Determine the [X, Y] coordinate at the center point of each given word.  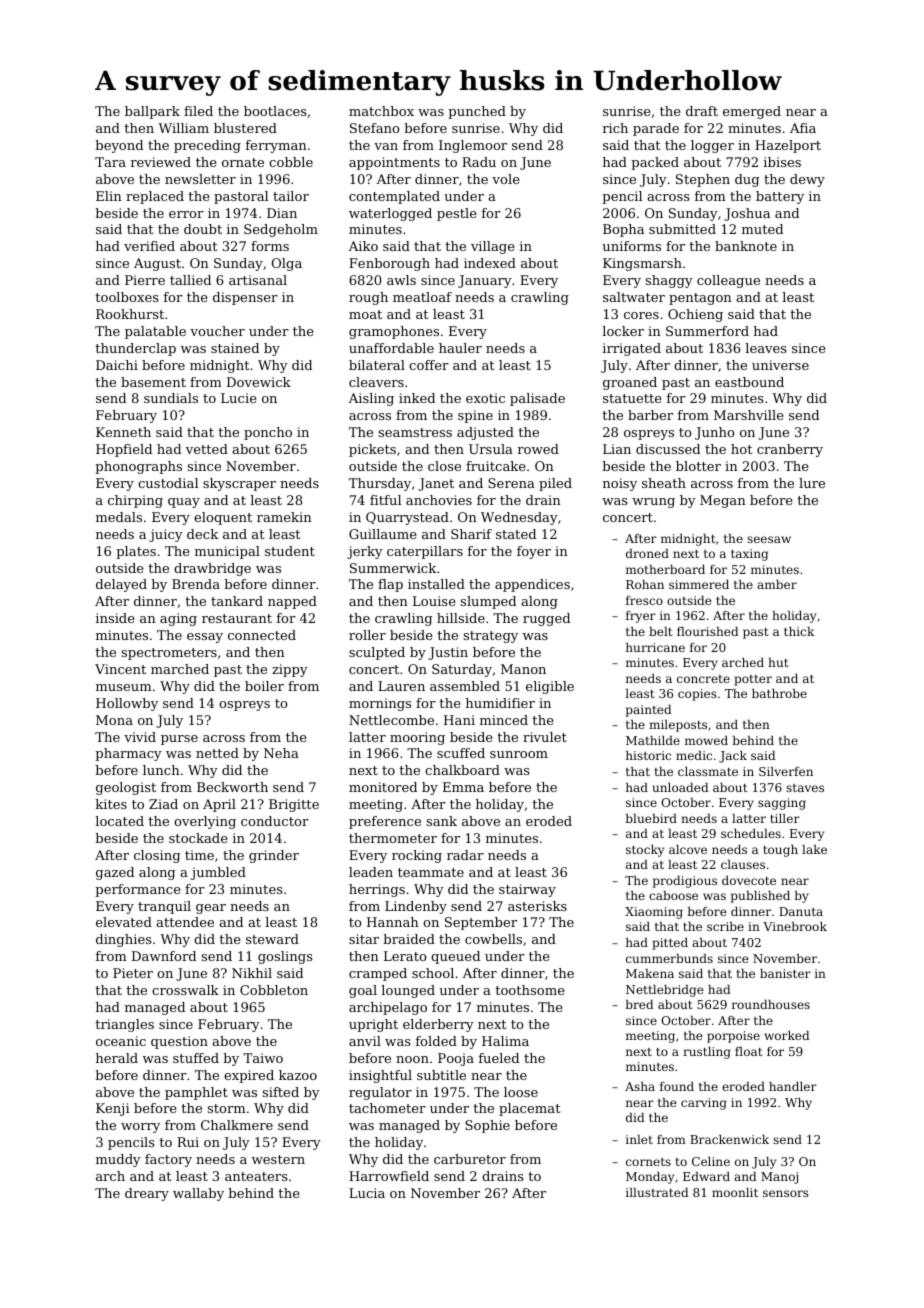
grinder [274, 856]
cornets [648, 1162]
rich [615, 128]
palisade [537, 399]
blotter [698, 466]
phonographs [138, 467]
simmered [699, 584]
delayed [121, 585]
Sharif [471, 534]
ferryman [276, 146]
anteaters [256, 1176]
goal [363, 991]
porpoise [733, 1037]
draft [702, 111]
